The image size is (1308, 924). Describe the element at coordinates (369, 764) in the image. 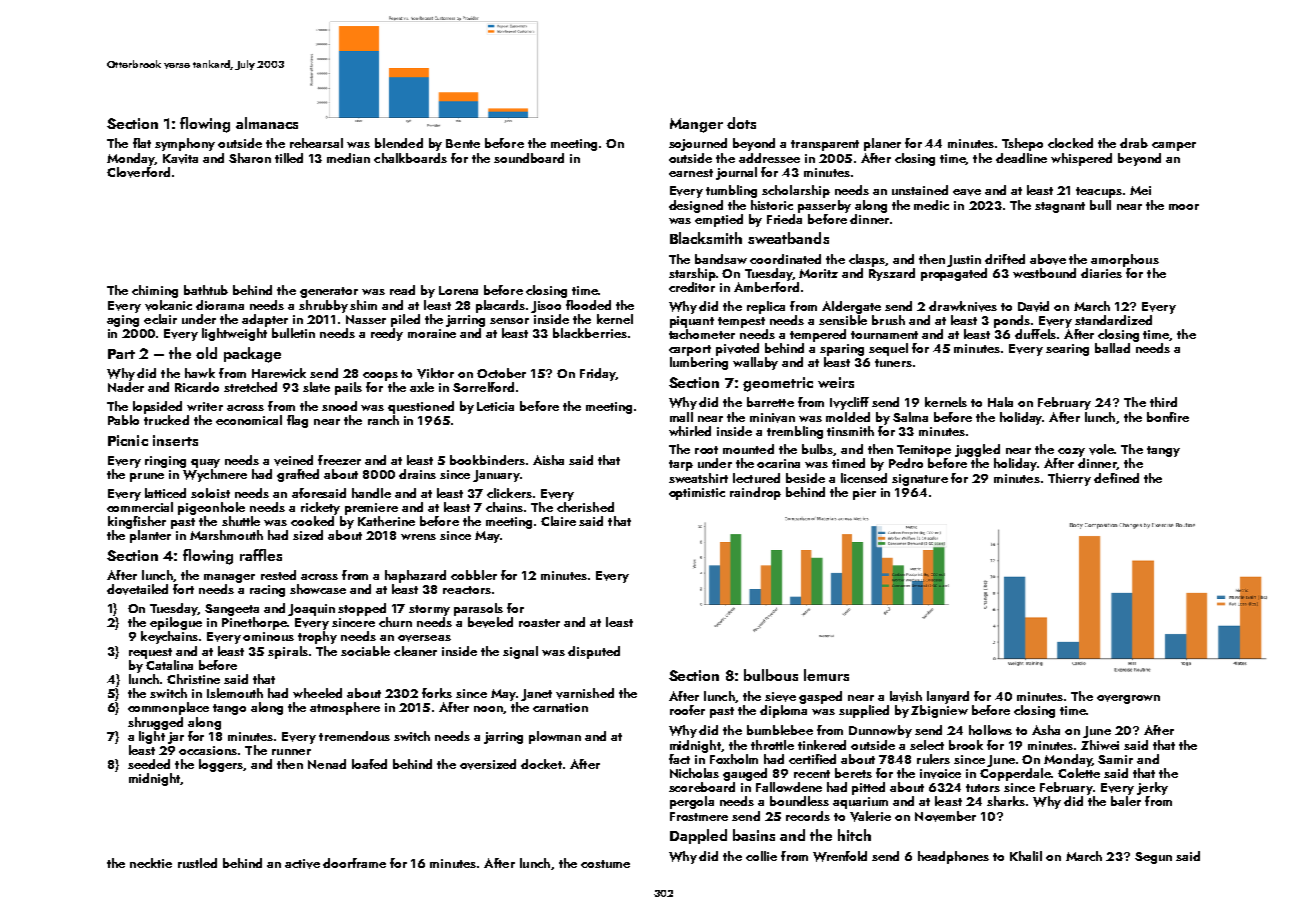

I see `loafed` at that location.
